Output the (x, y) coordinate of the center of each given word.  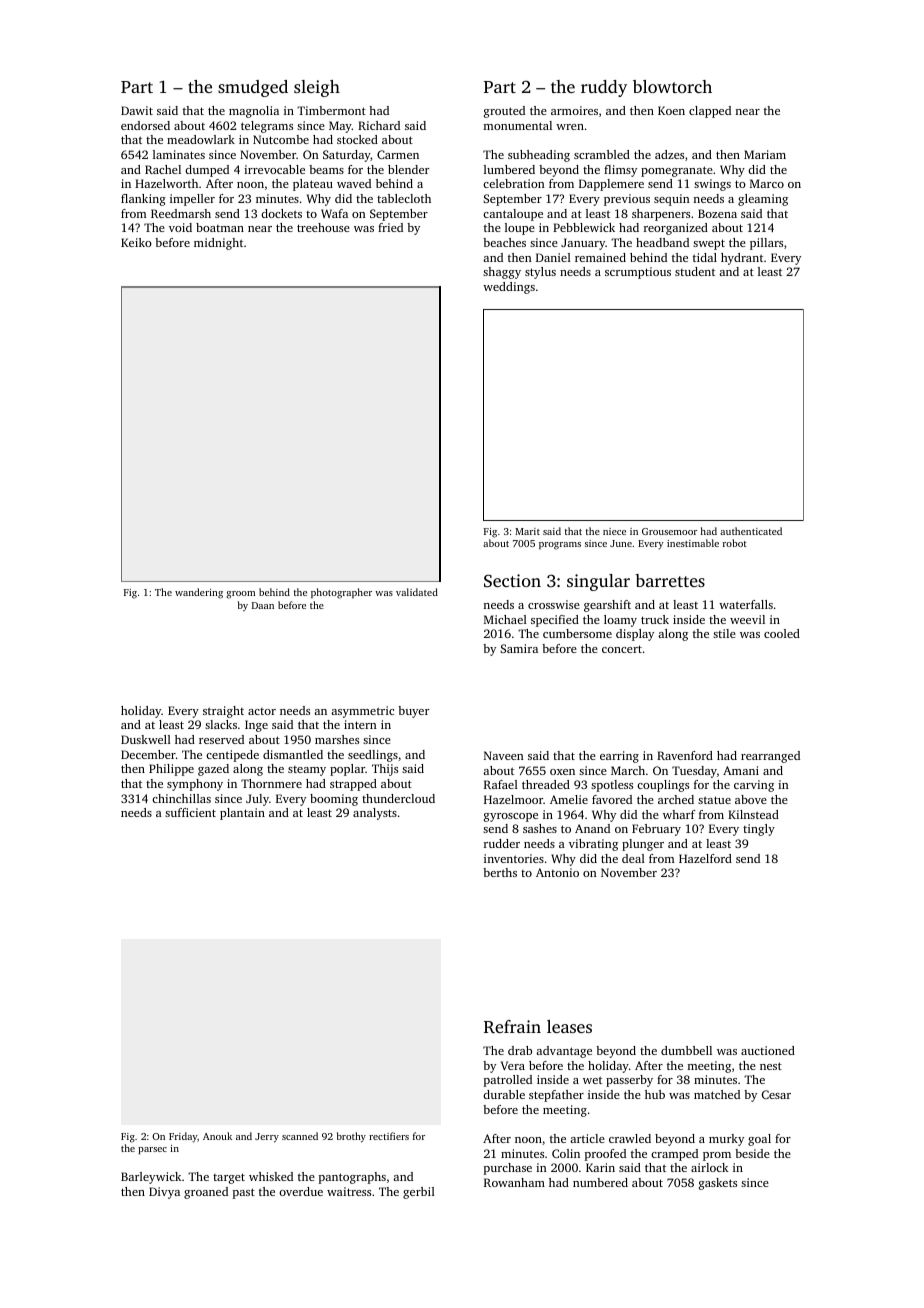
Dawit (137, 110)
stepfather (556, 1096)
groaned (206, 1193)
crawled (630, 1138)
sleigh (317, 88)
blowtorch (672, 86)
